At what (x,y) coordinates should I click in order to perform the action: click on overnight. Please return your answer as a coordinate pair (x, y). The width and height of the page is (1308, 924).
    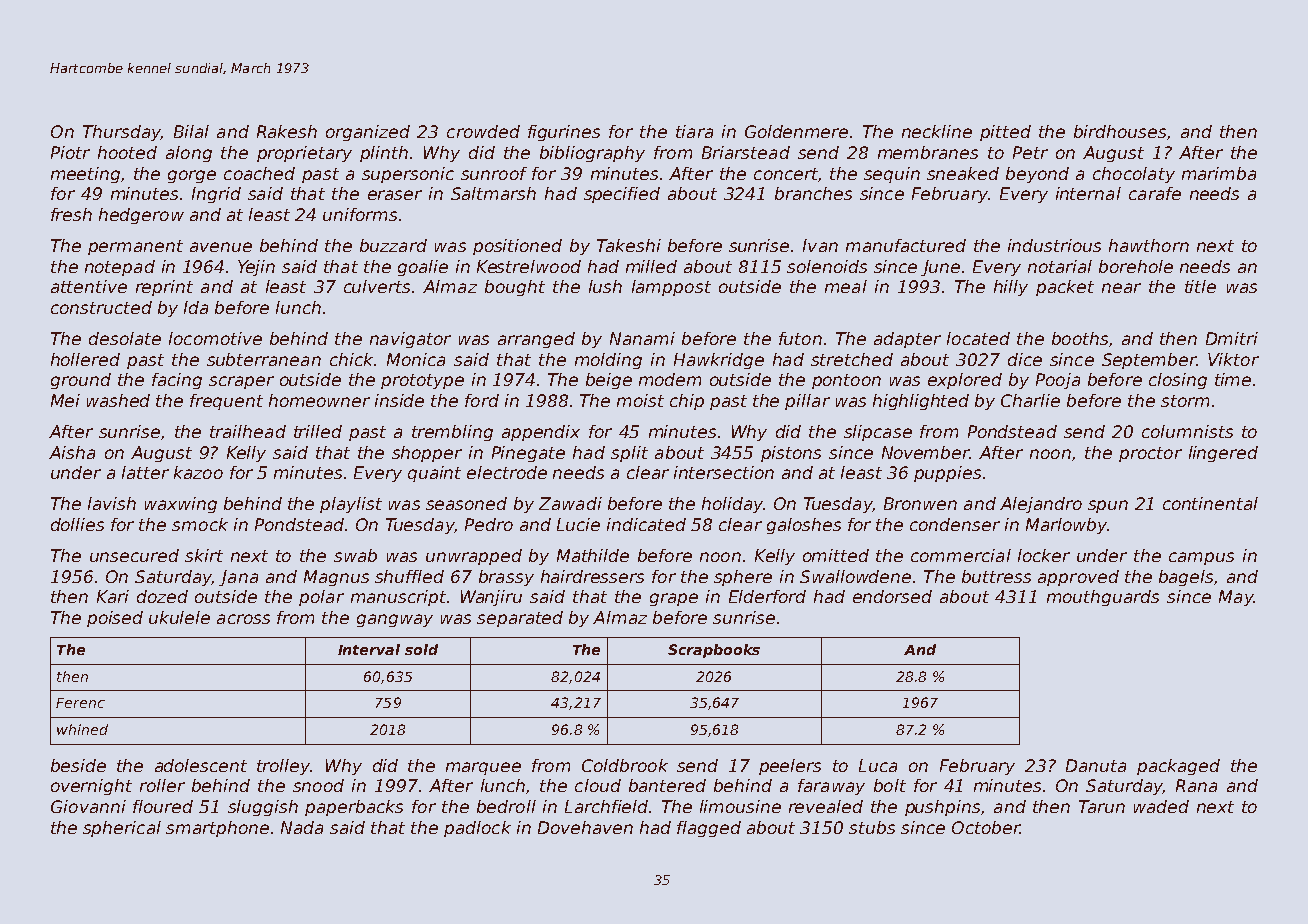
    Looking at the image, I should click on (91, 787).
